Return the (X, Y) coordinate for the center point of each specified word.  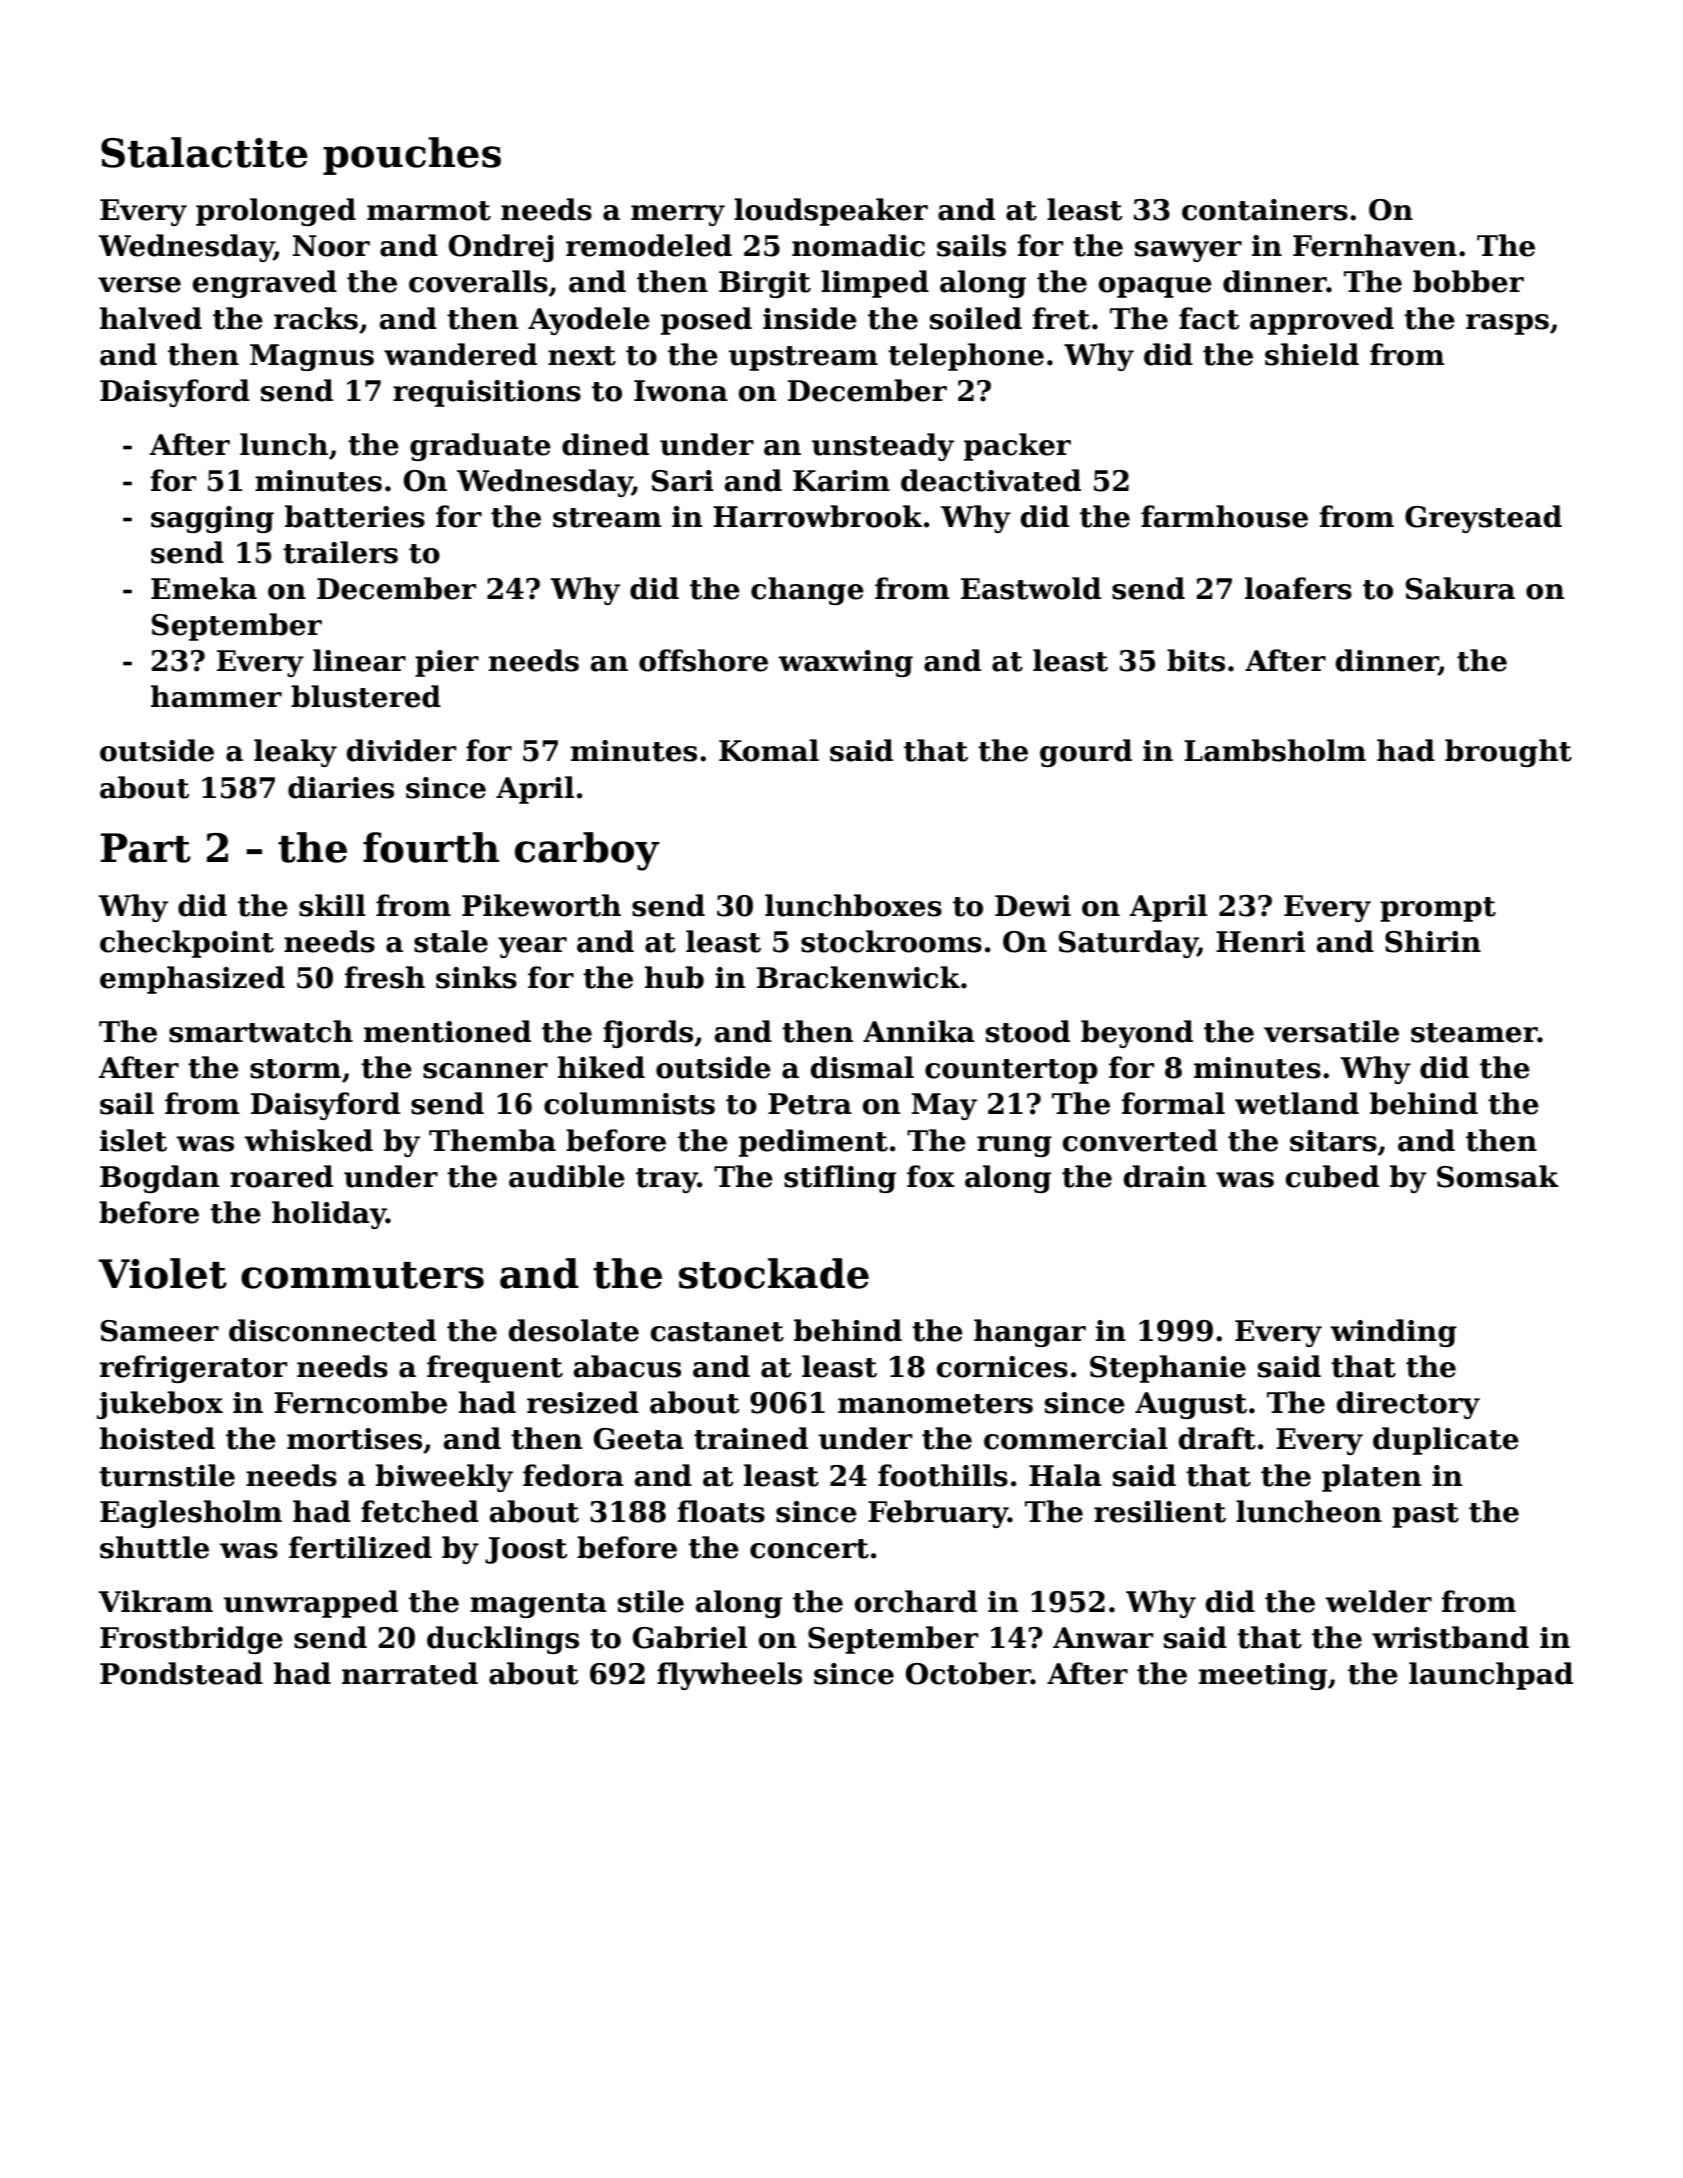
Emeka (204, 588)
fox (931, 1176)
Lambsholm (1275, 750)
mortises (354, 1439)
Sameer (160, 1331)
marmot (429, 211)
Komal (769, 750)
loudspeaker (831, 212)
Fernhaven (1375, 245)
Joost (526, 1550)
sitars (1333, 1141)
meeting (1263, 1676)
